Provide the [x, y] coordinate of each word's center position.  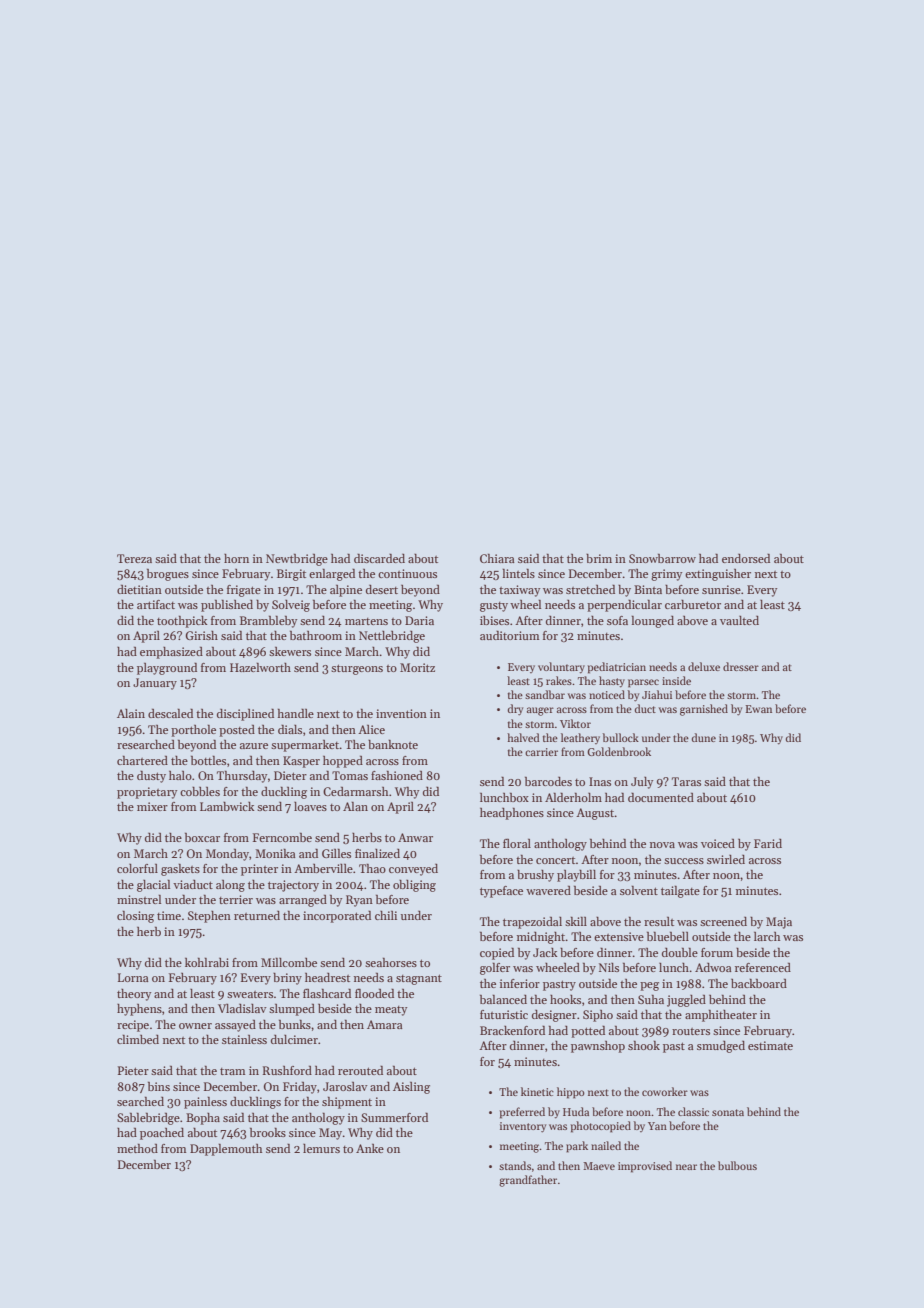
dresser [741, 666]
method [137, 1148]
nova [662, 845]
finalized [377, 853]
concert [556, 860]
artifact [156, 604]
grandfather [528, 1181]
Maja [779, 923]
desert [382, 589]
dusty [151, 776]
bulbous [737, 1165]
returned [257, 915]
